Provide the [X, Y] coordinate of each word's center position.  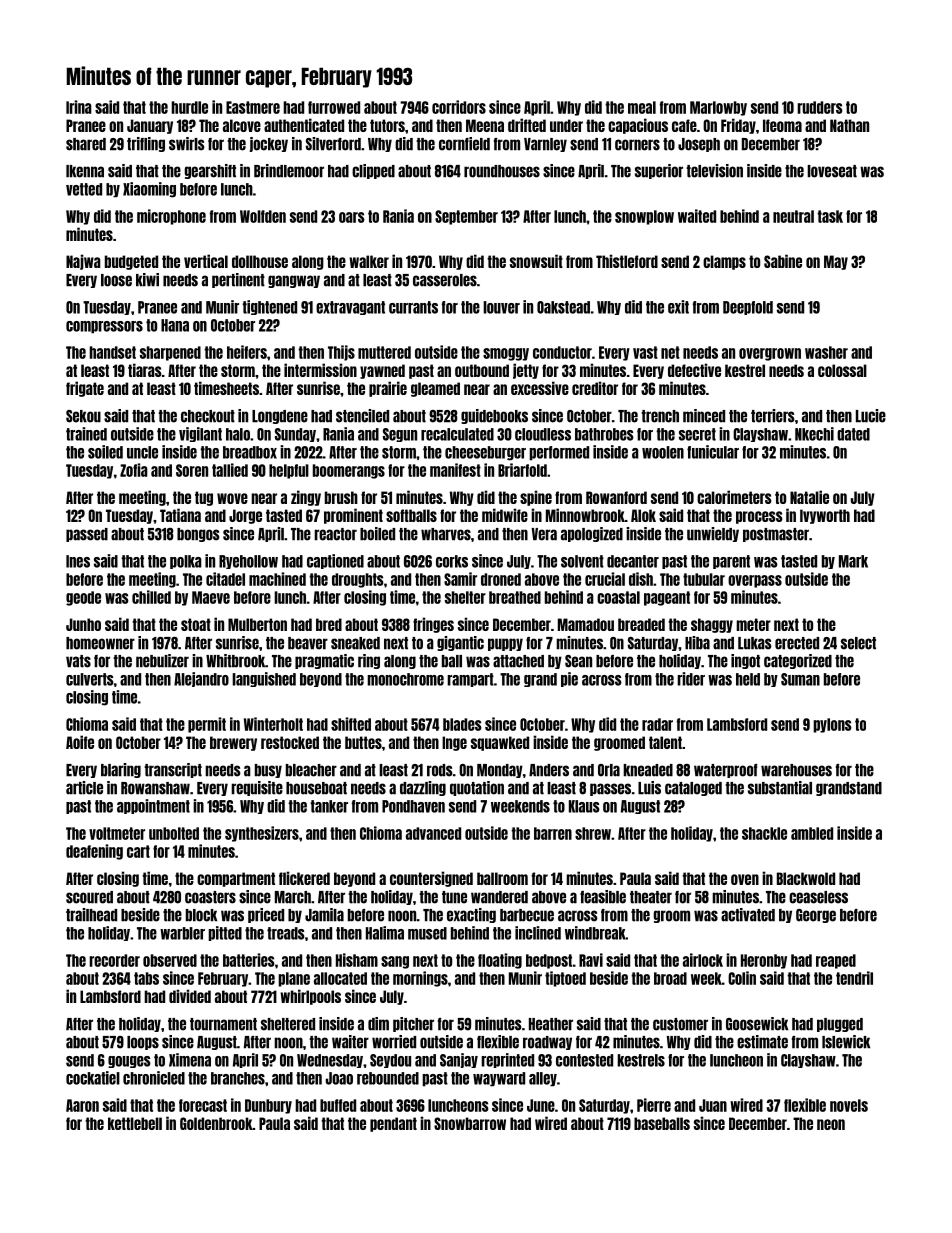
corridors [459, 107]
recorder [114, 960]
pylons [832, 725]
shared [86, 144]
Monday [500, 771]
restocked [290, 742]
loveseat [832, 171]
